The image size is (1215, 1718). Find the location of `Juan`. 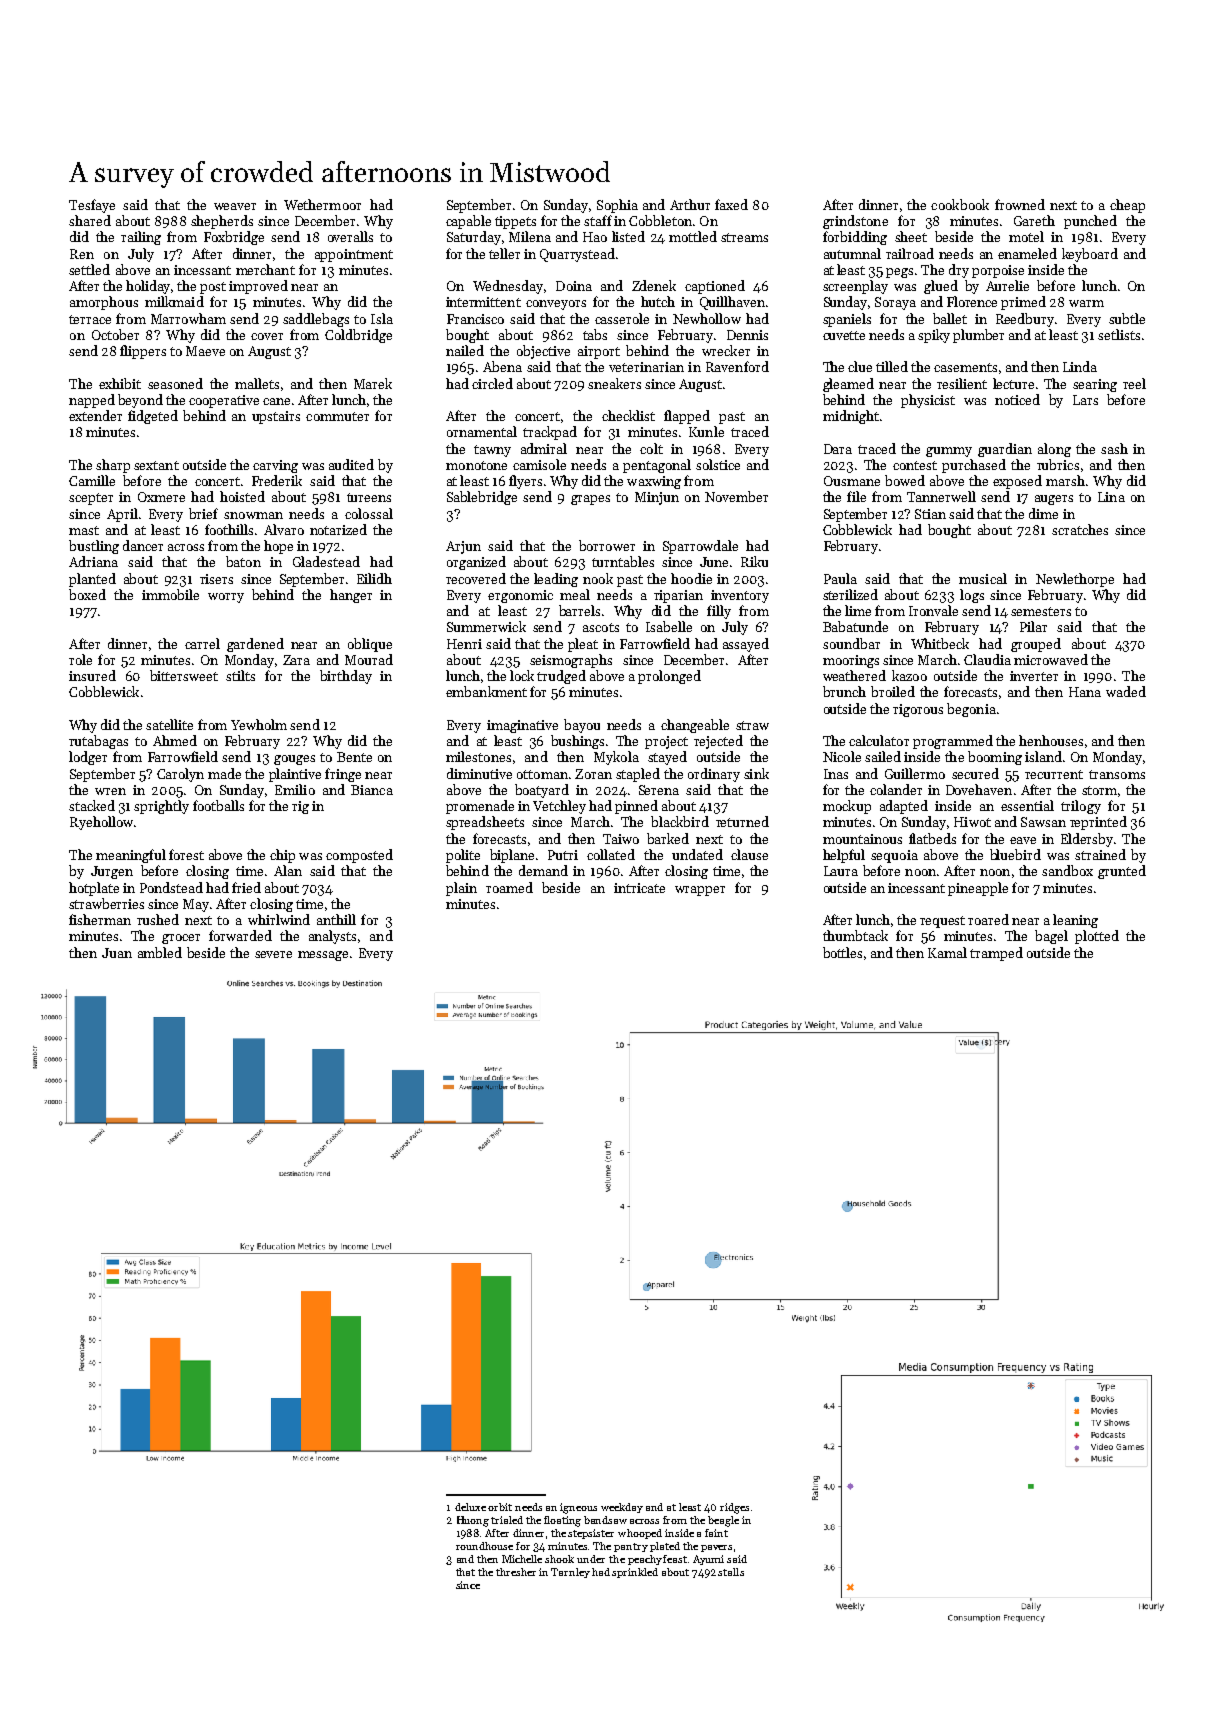

Juan is located at coordinates (117, 953).
